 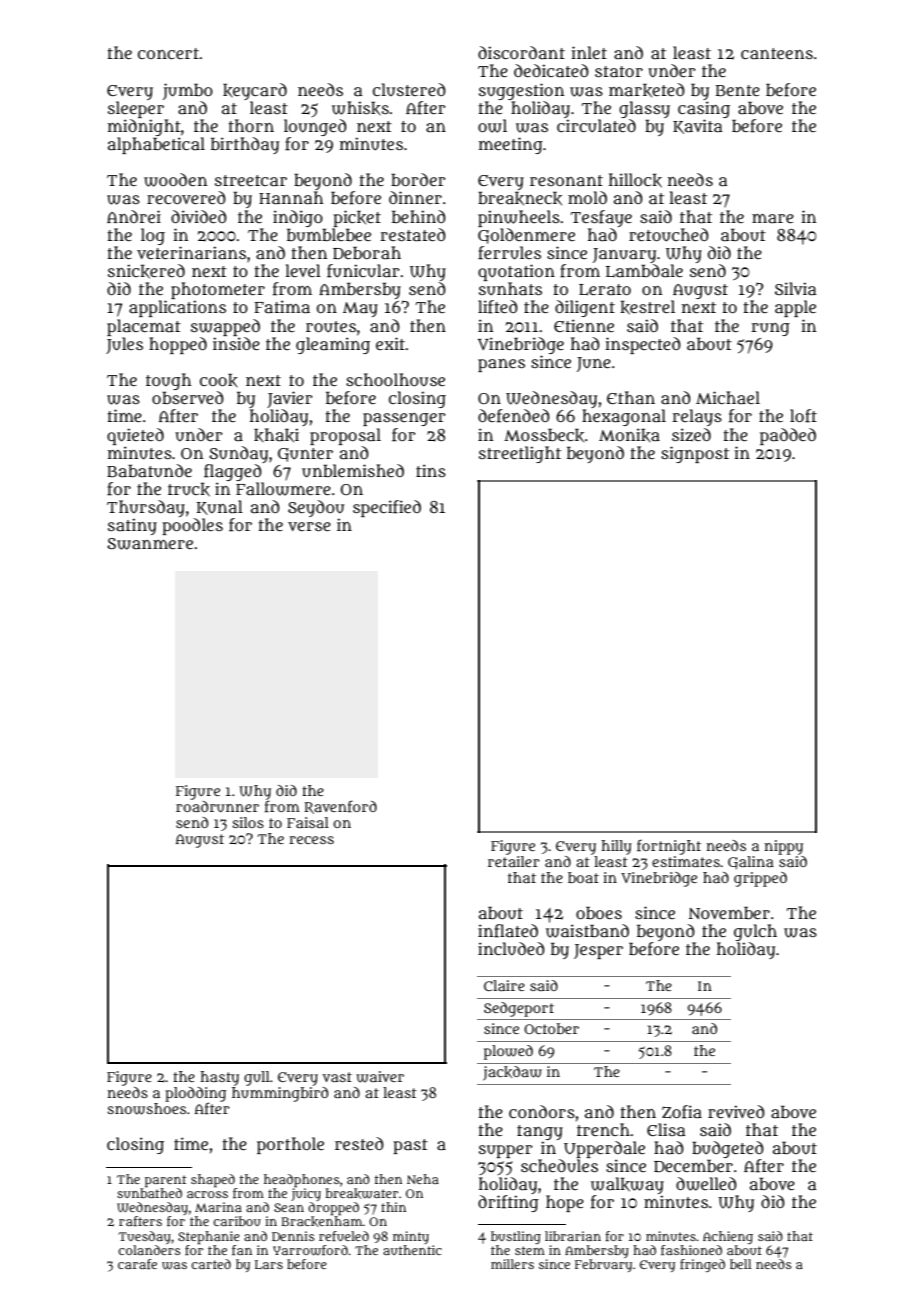 What do you see at coordinates (751, 863) in the image?
I see `Galina` at bounding box center [751, 863].
